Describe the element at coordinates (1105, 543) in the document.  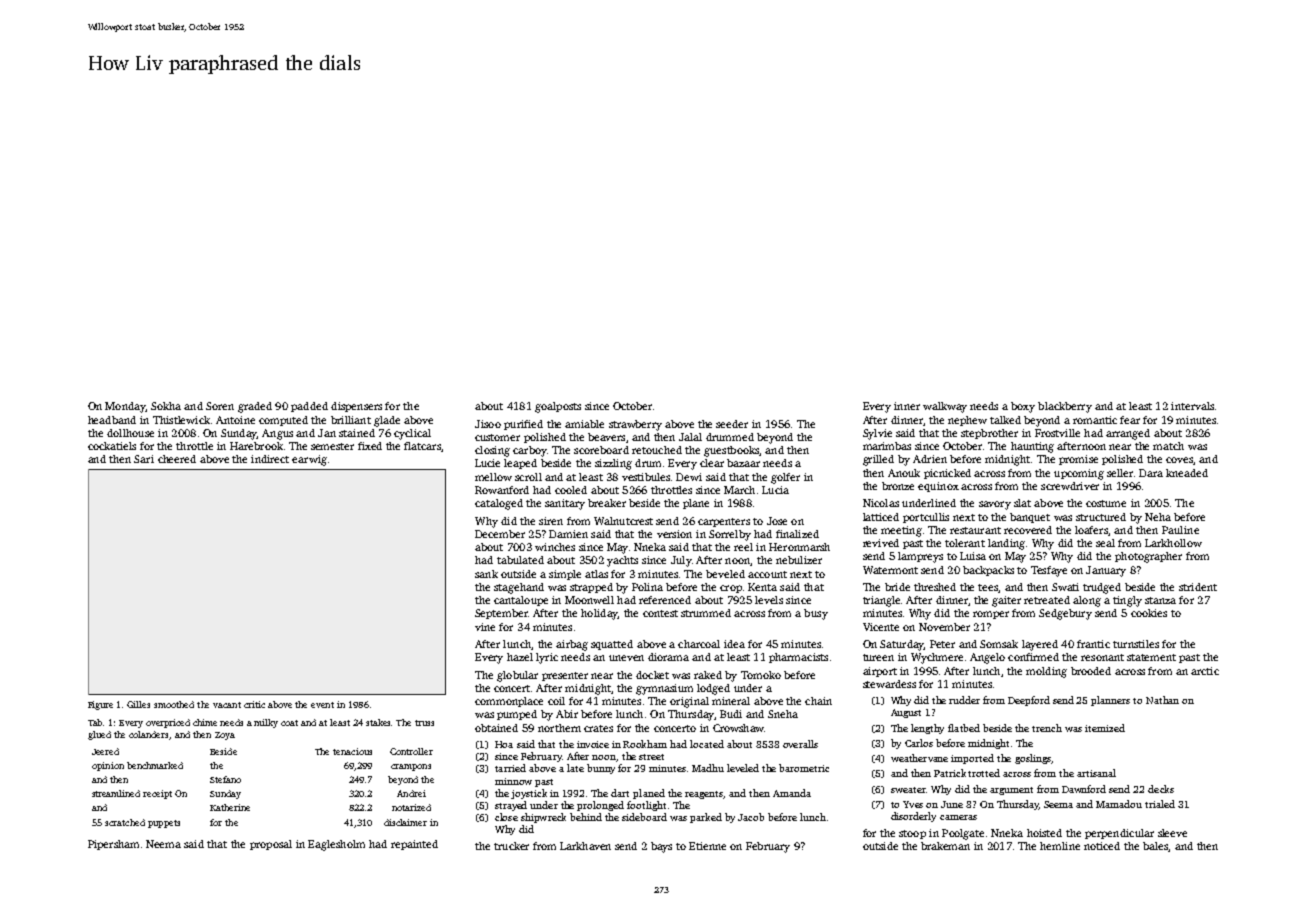
I see `seal` at that location.
